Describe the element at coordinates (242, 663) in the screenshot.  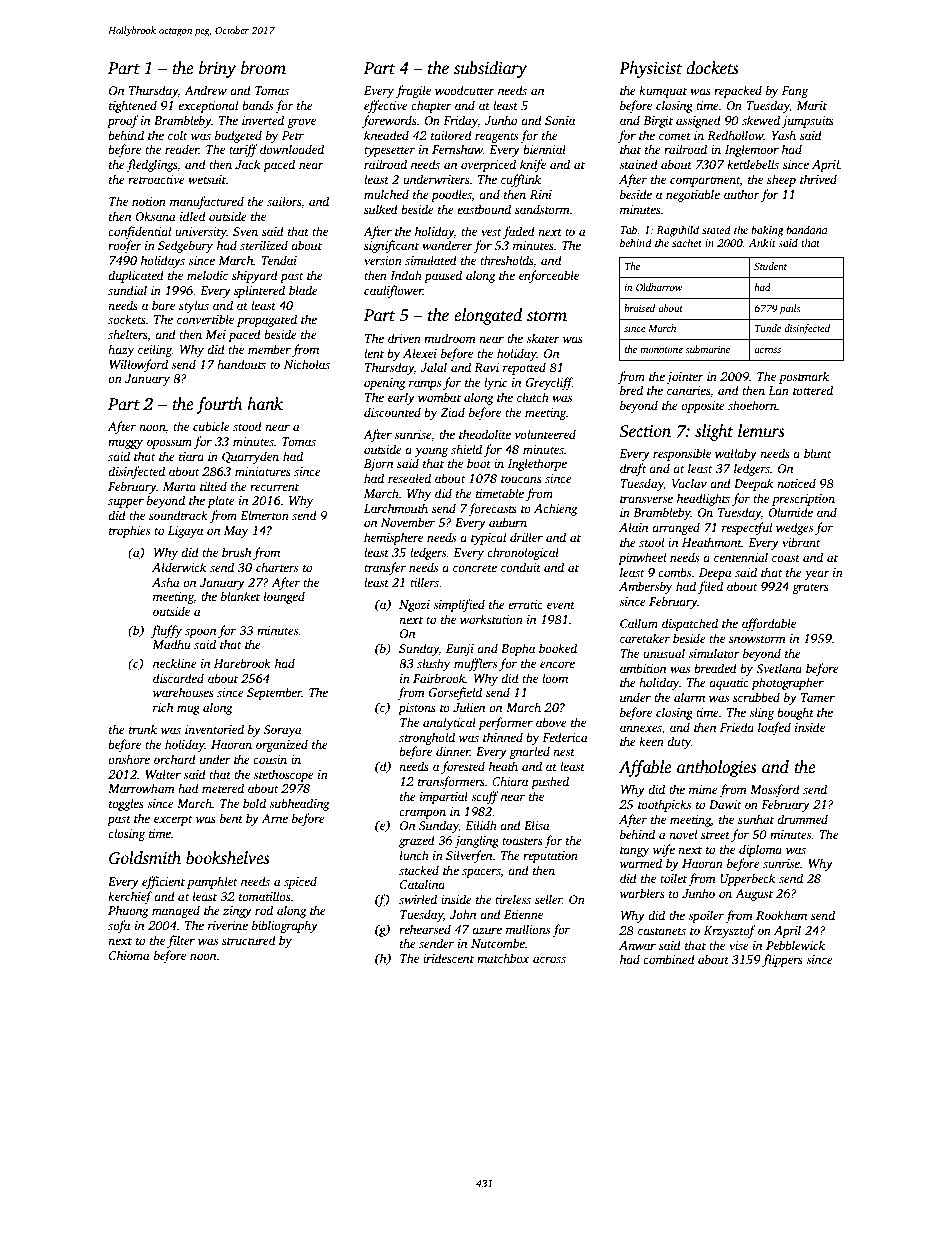
I see `Harebrook` at that location.
